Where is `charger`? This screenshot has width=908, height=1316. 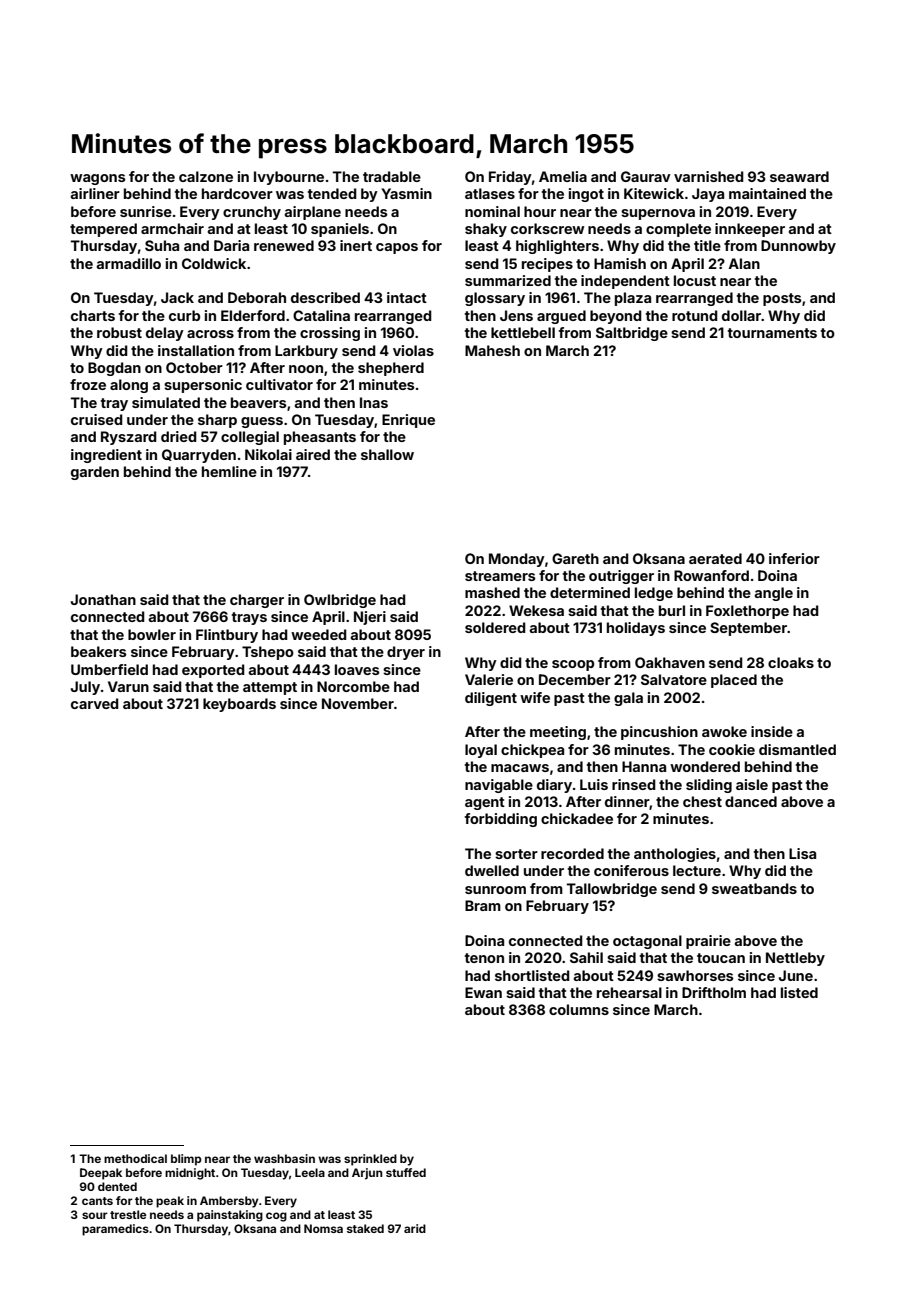
charger is located at coordinates (257, 601).
